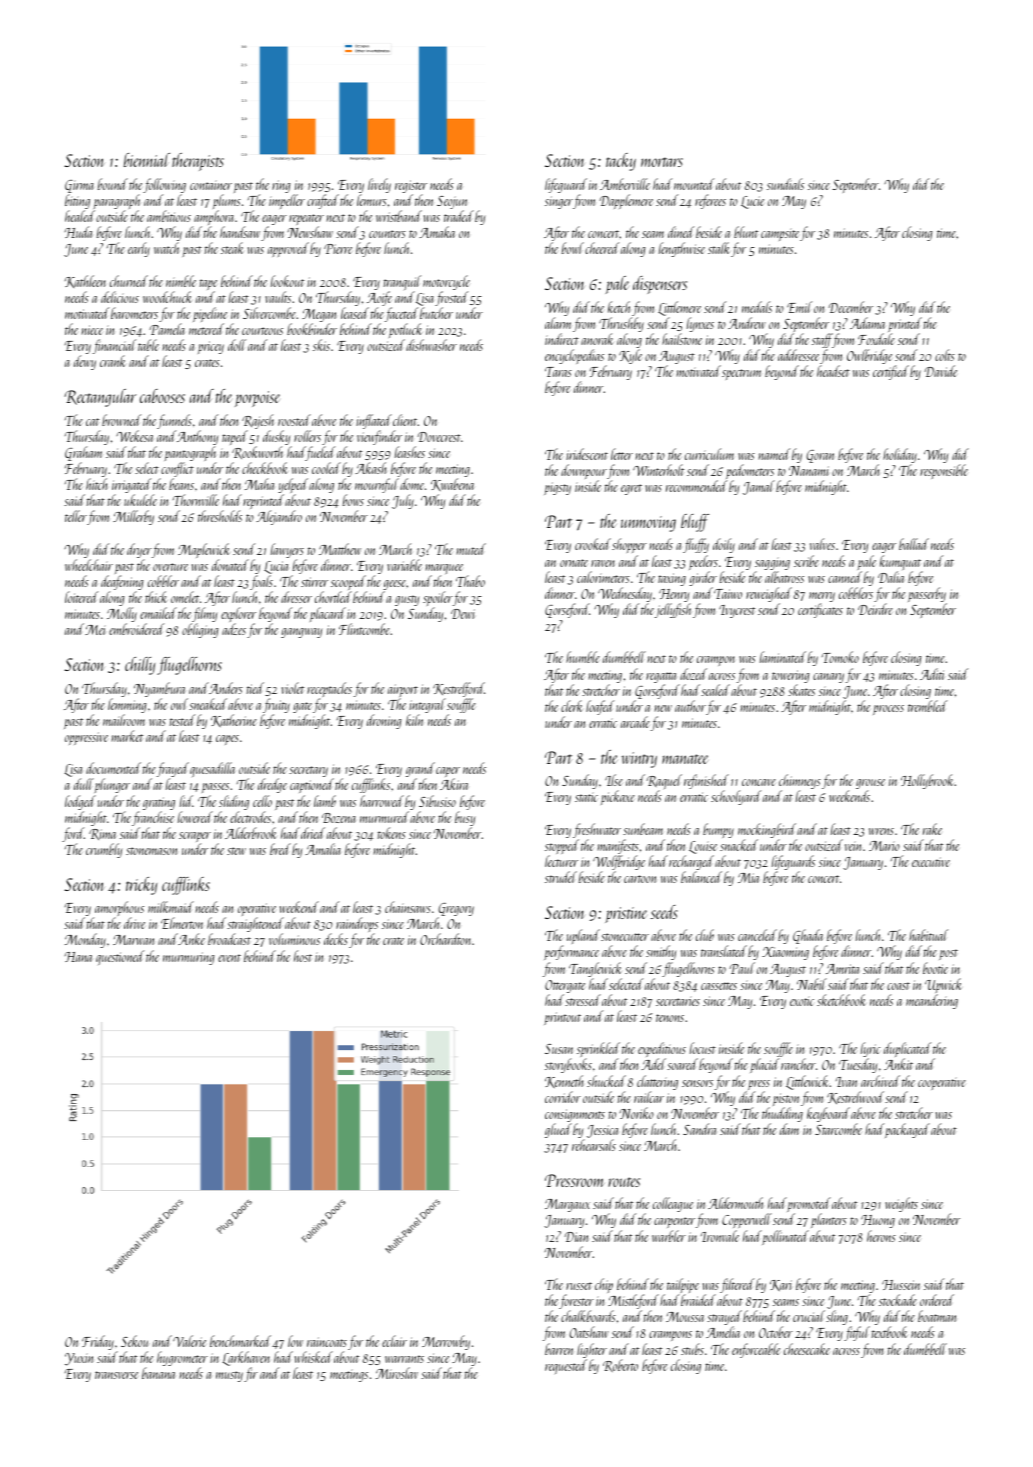 Image resolution: width=1033 pixels, height=1467 pixels. What do you see at coordinates (579, 1286) in the image?
I see `russet` at bounding box center [579, 1286].
